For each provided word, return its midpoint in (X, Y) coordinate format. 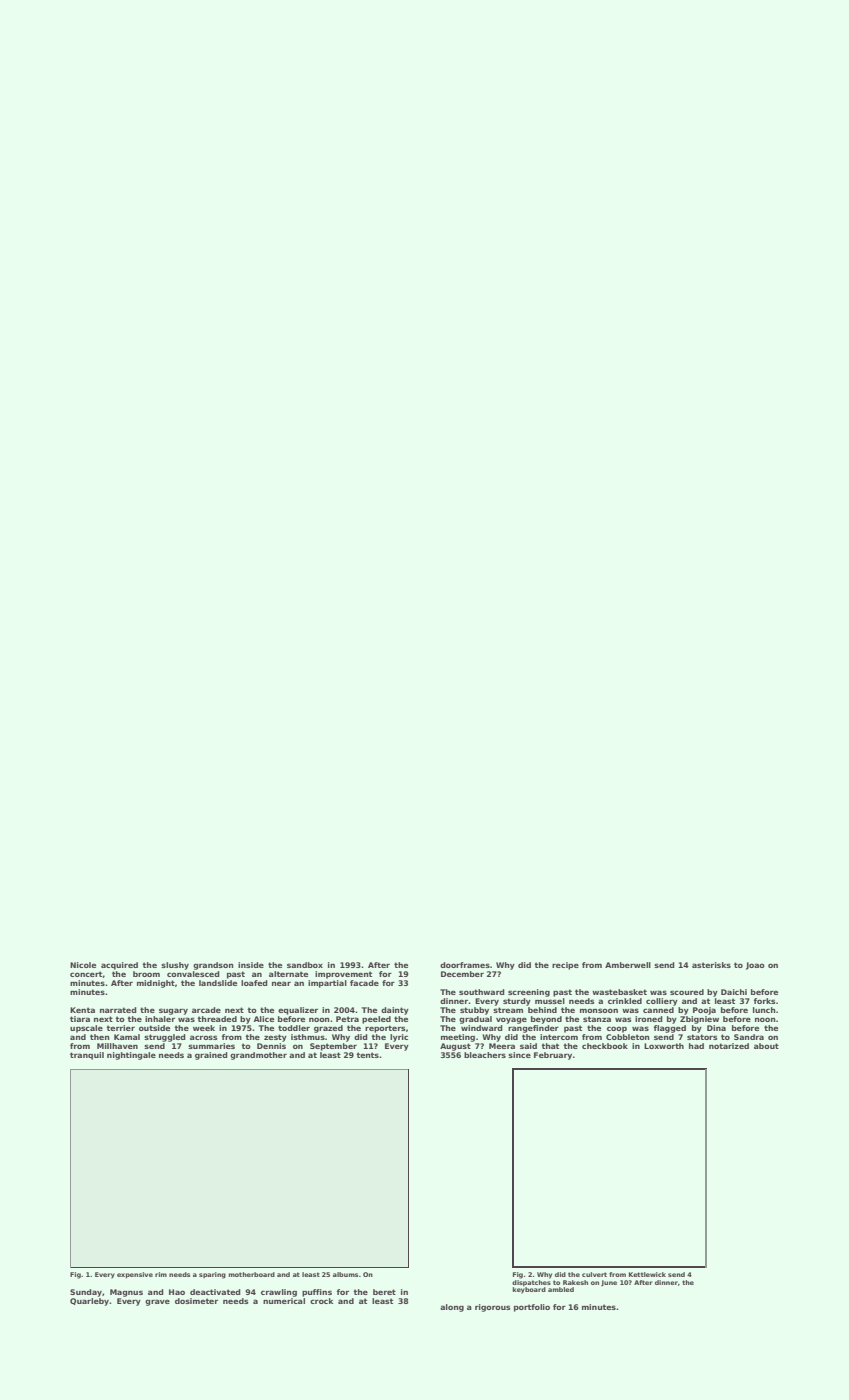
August (455, 1047)
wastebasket (619, 992)
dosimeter (196, 1301)
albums (345, 1274)
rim (161, 1274)
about (766, 1046)
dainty (395, 1011)
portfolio (532, 1308)
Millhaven (117, 1046)
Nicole (83, 965)
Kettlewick (647, 1274)
